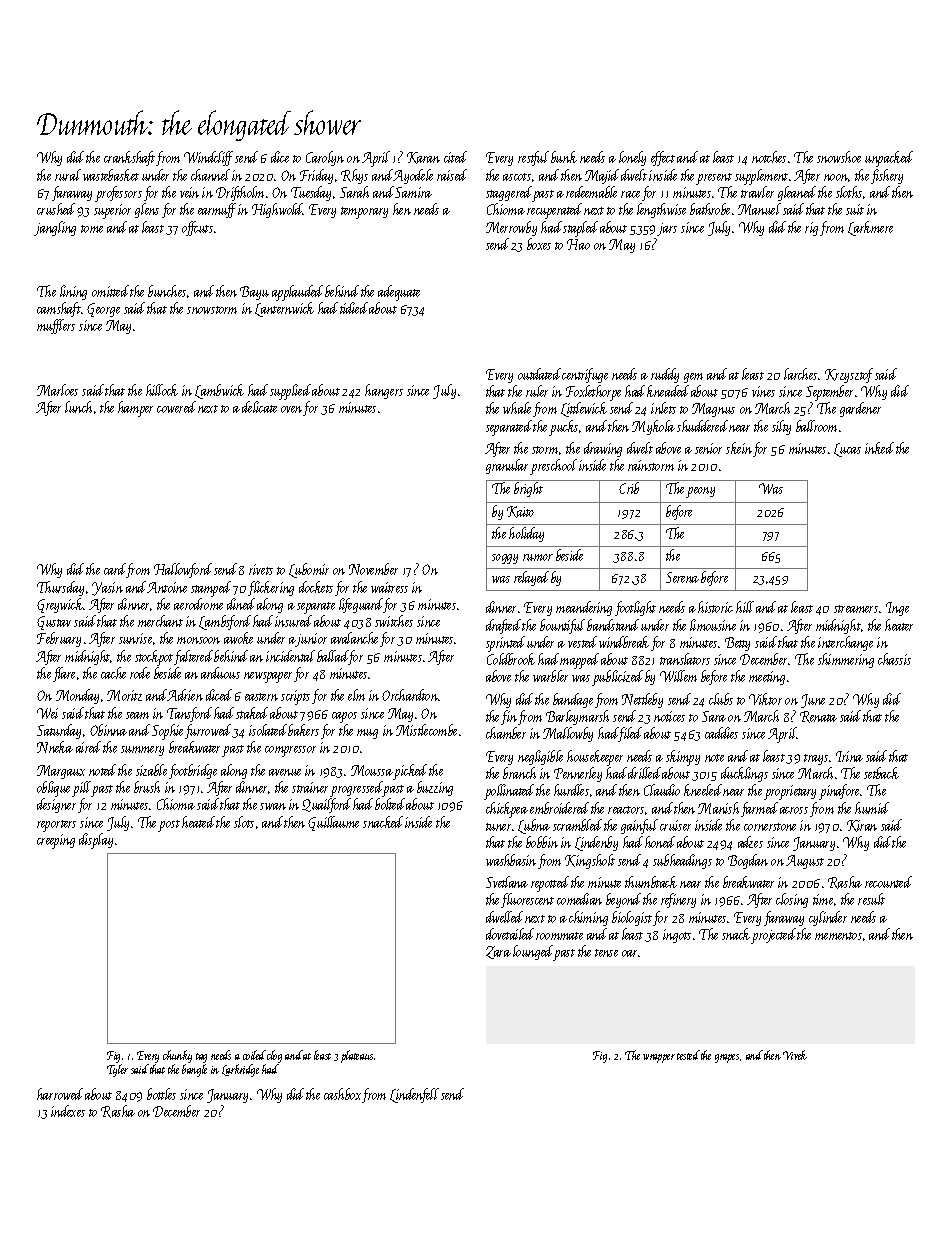 This screenshot has height=1233, width=952. Describe the element at coordinates (715, 607) in the screenshot. I see `historic` at that location.
